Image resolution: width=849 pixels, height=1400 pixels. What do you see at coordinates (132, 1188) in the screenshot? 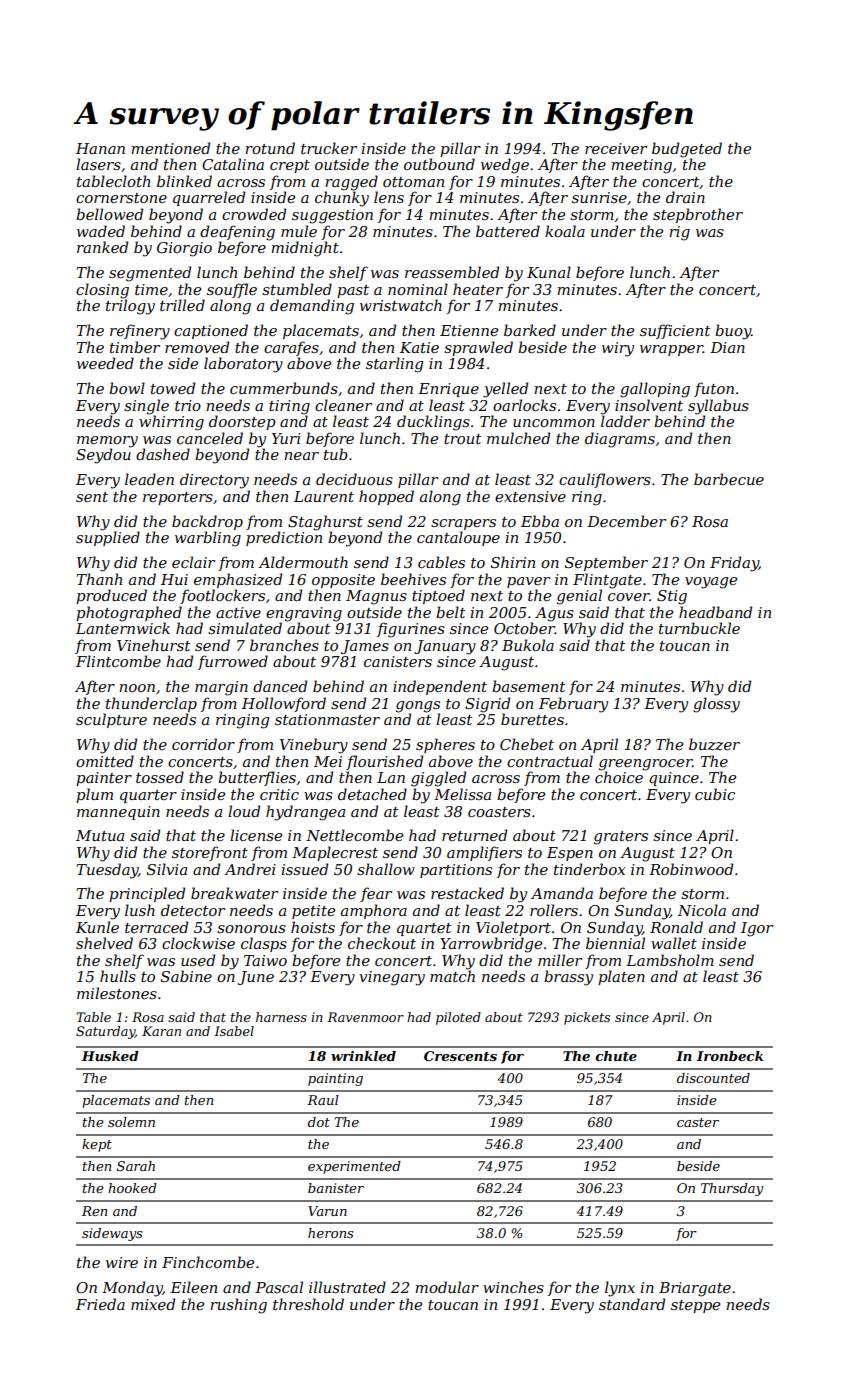
I see `hooked` at bounding box center [132, 1188].
